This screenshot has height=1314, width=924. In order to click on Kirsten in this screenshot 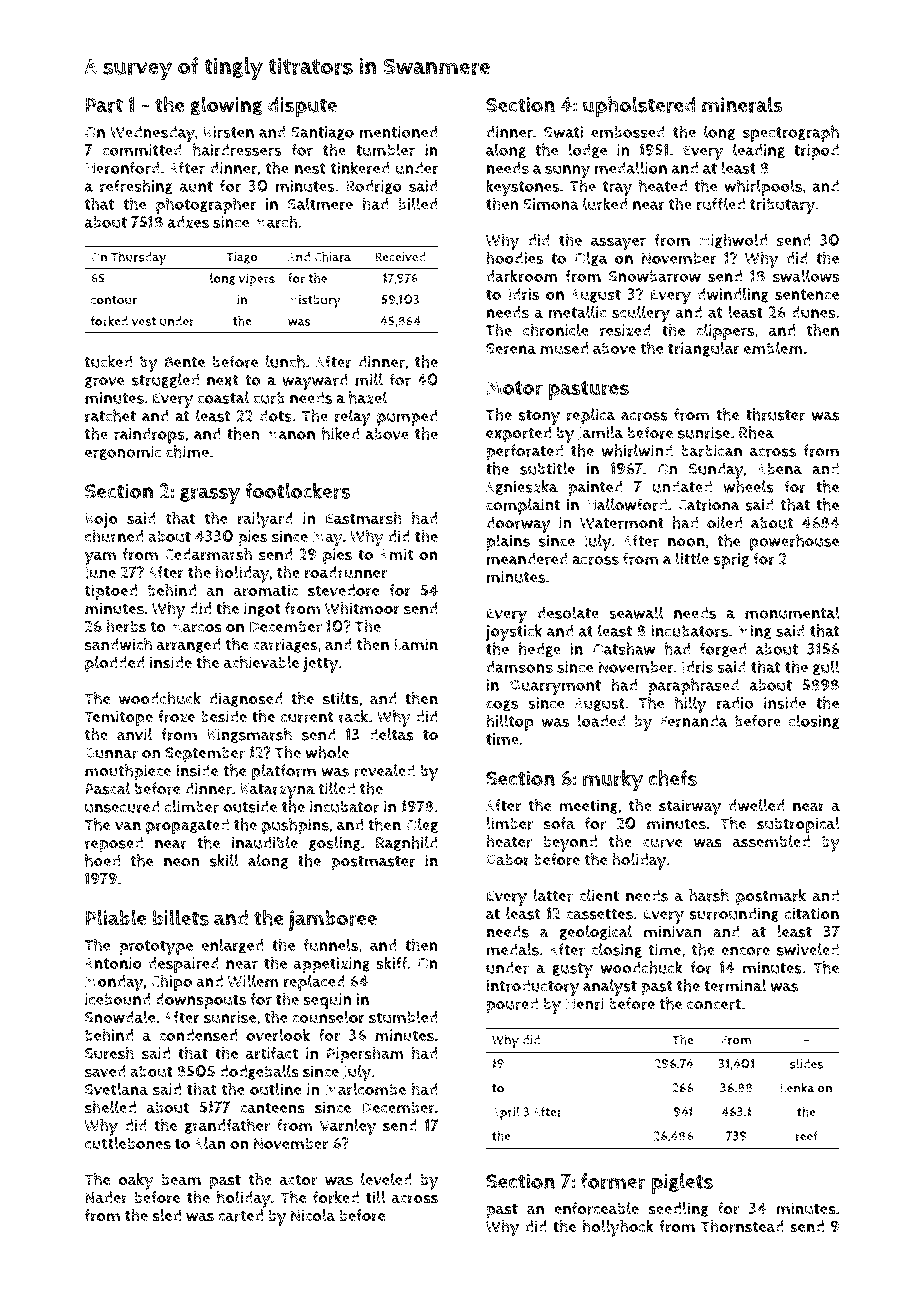, I will do `click(228, 132)`.
